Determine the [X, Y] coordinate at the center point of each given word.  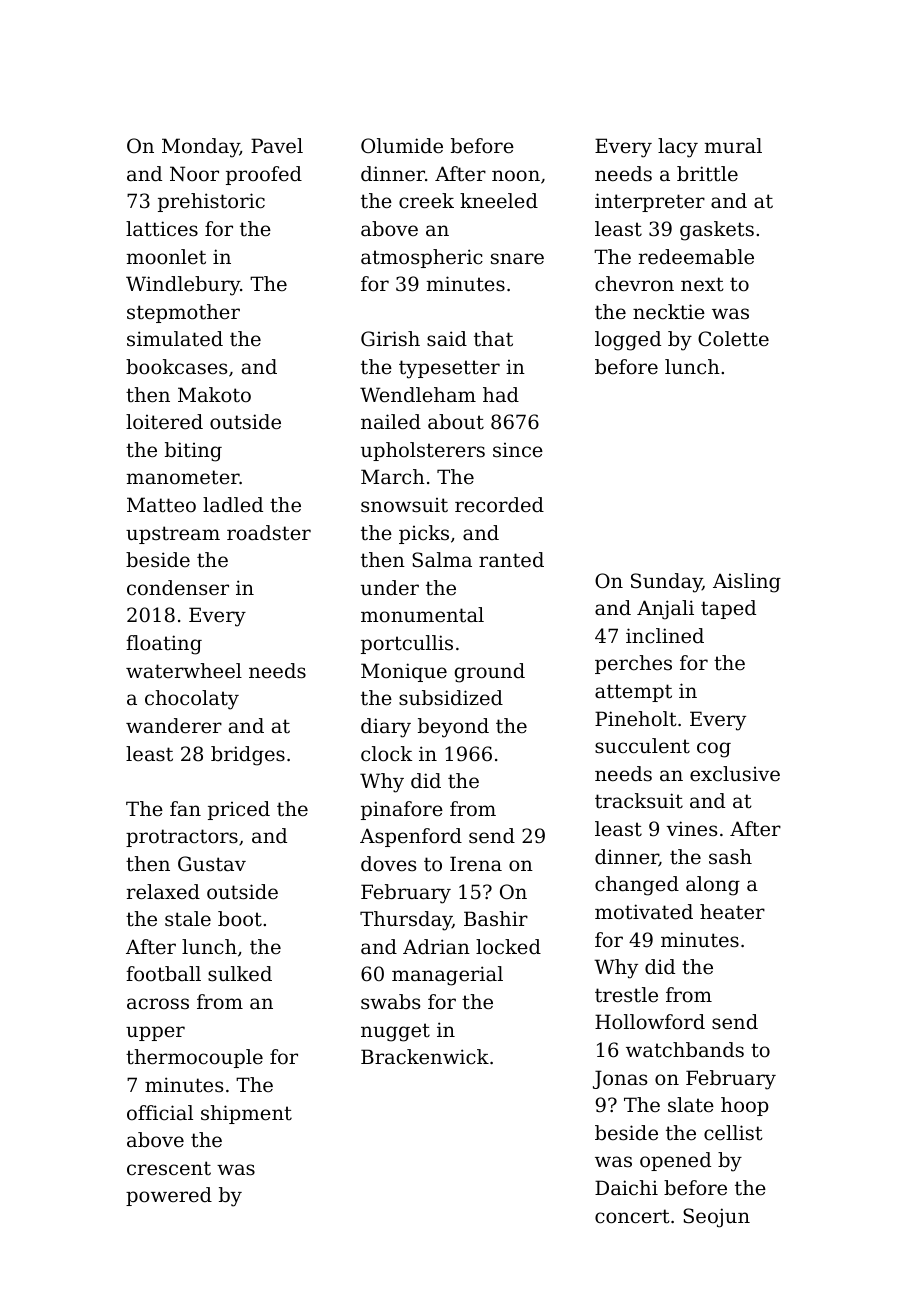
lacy [678, 148]
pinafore [402, 810]
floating [164, 645]
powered [169, 1196]
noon [516, 176]
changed [637, 886]
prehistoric [211, 202]
